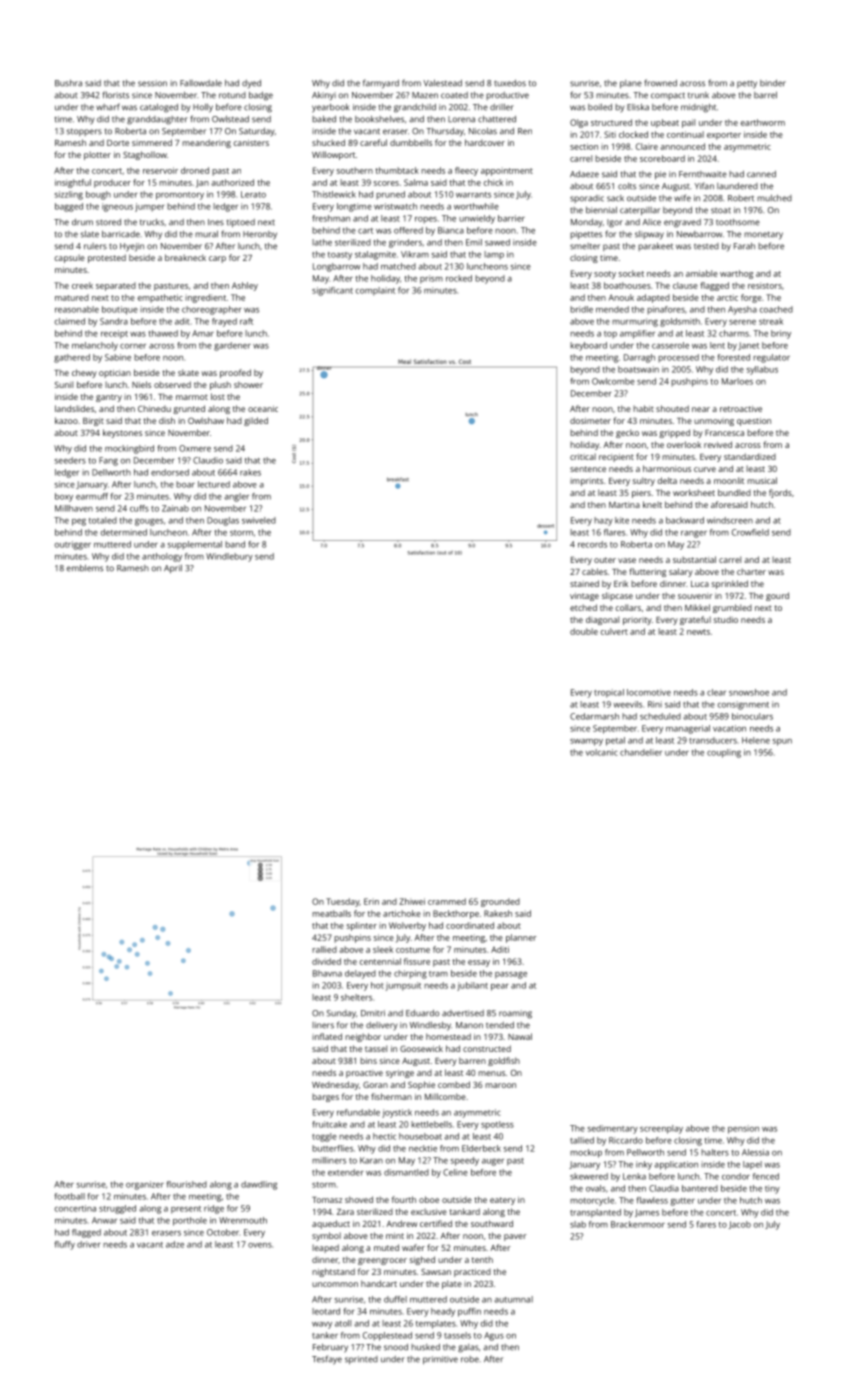  I want to click on driver, so click(89, 1244).
